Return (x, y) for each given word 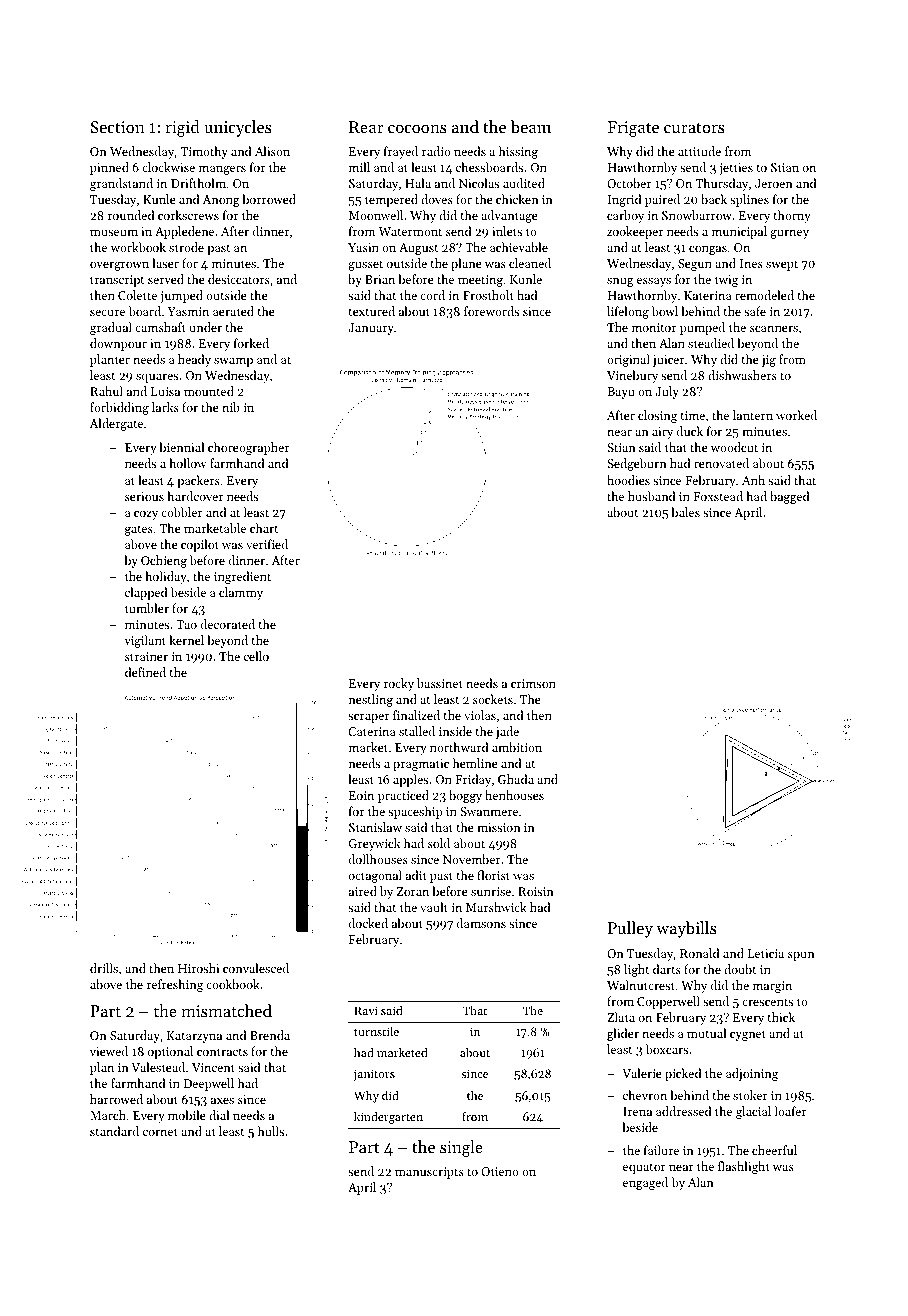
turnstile (376, 1031)
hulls (271, 1131)
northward (459, 747)
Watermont (410, 231)
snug (620, 282)
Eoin (361, 795)
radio (436, 151)
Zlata (621, 1017)
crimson (533, 683)
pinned (109, 168)
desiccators (239, 279)
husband (651, 496)
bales (685, 512)
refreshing (175, 985)
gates (139, 530)
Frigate (633, 129)
